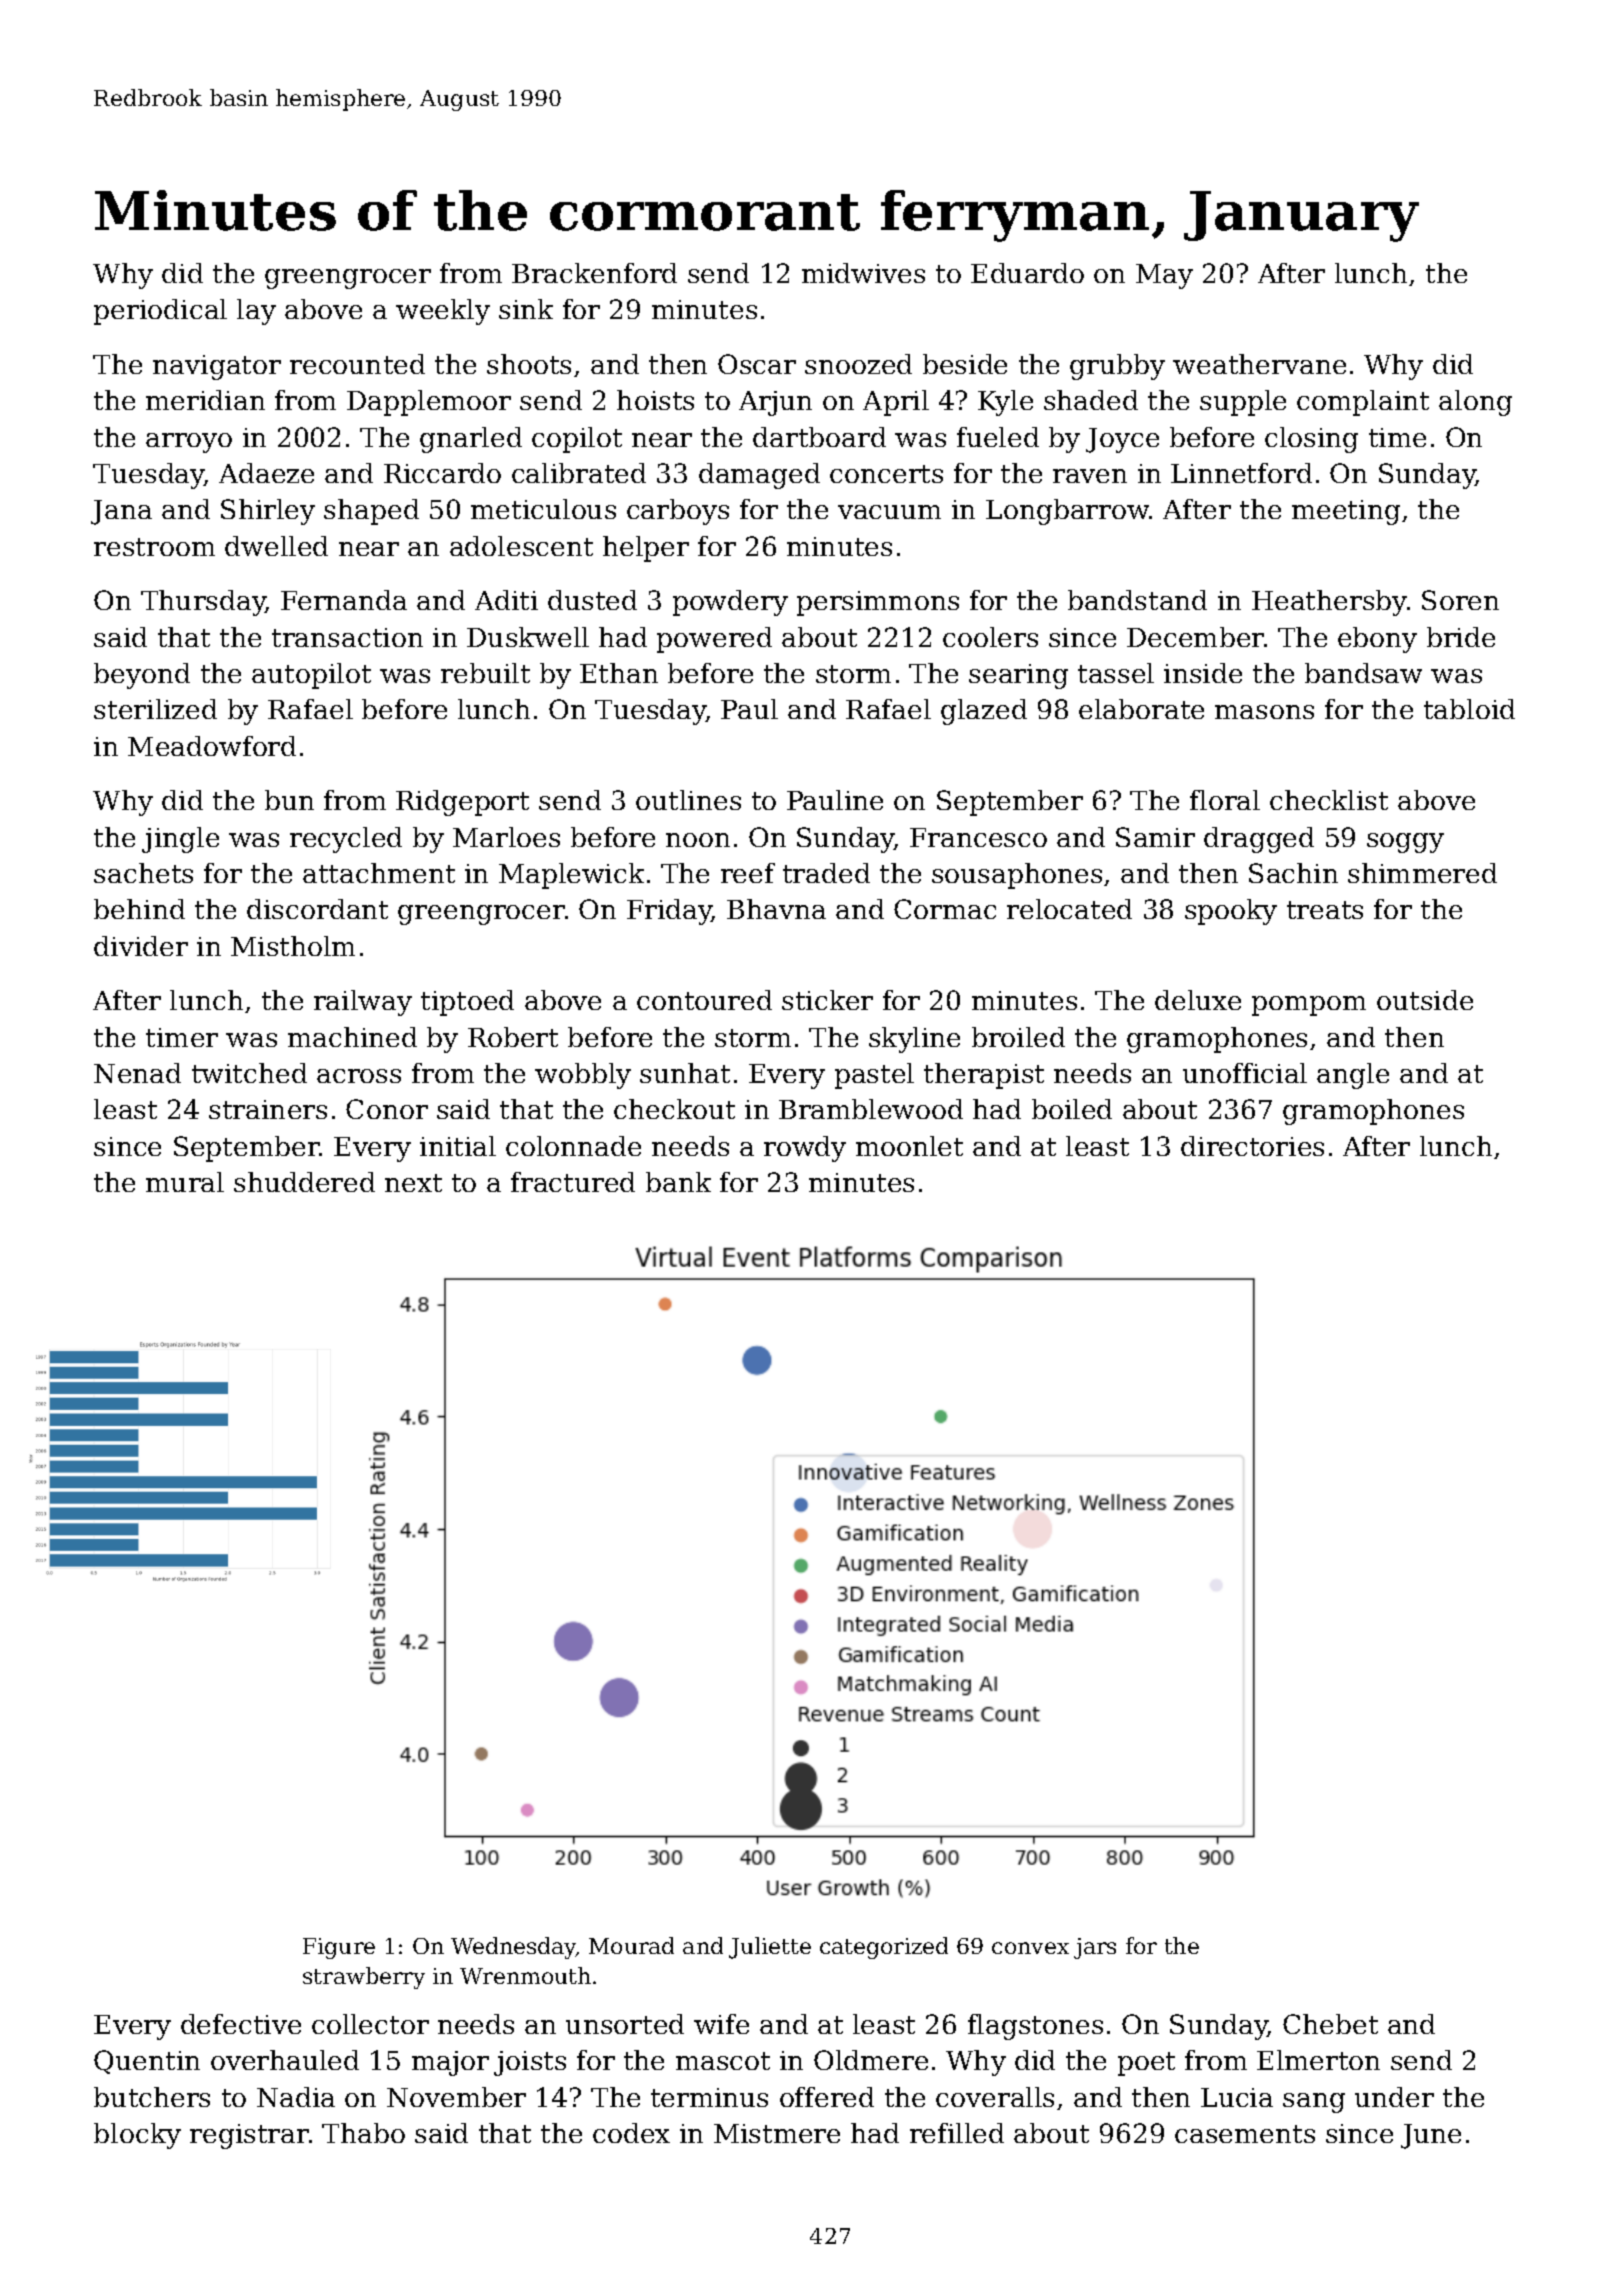  I want to click on Brackenford, so click(594, 273).
